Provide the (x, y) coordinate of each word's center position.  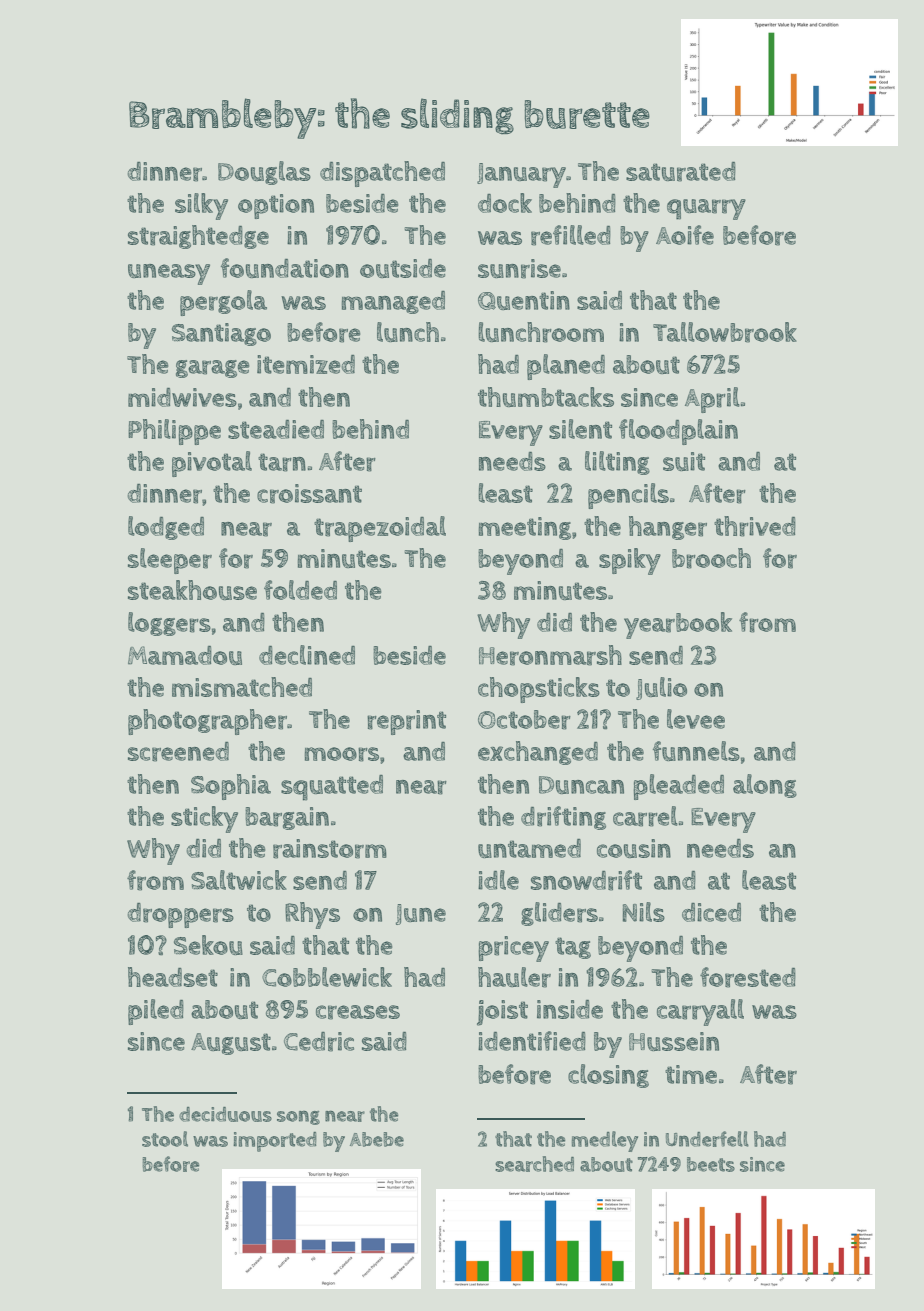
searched (534, 1164)
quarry (706, 209)
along (765, 786)
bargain (287, 818)
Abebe (377, 1139)
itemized (306, 364)
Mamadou (185, 655)
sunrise (519, 269)
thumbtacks (546, 397)
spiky (630, 561)
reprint (406, 722)
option (276, 206)
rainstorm (330, 849)
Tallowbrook (725, 332)
